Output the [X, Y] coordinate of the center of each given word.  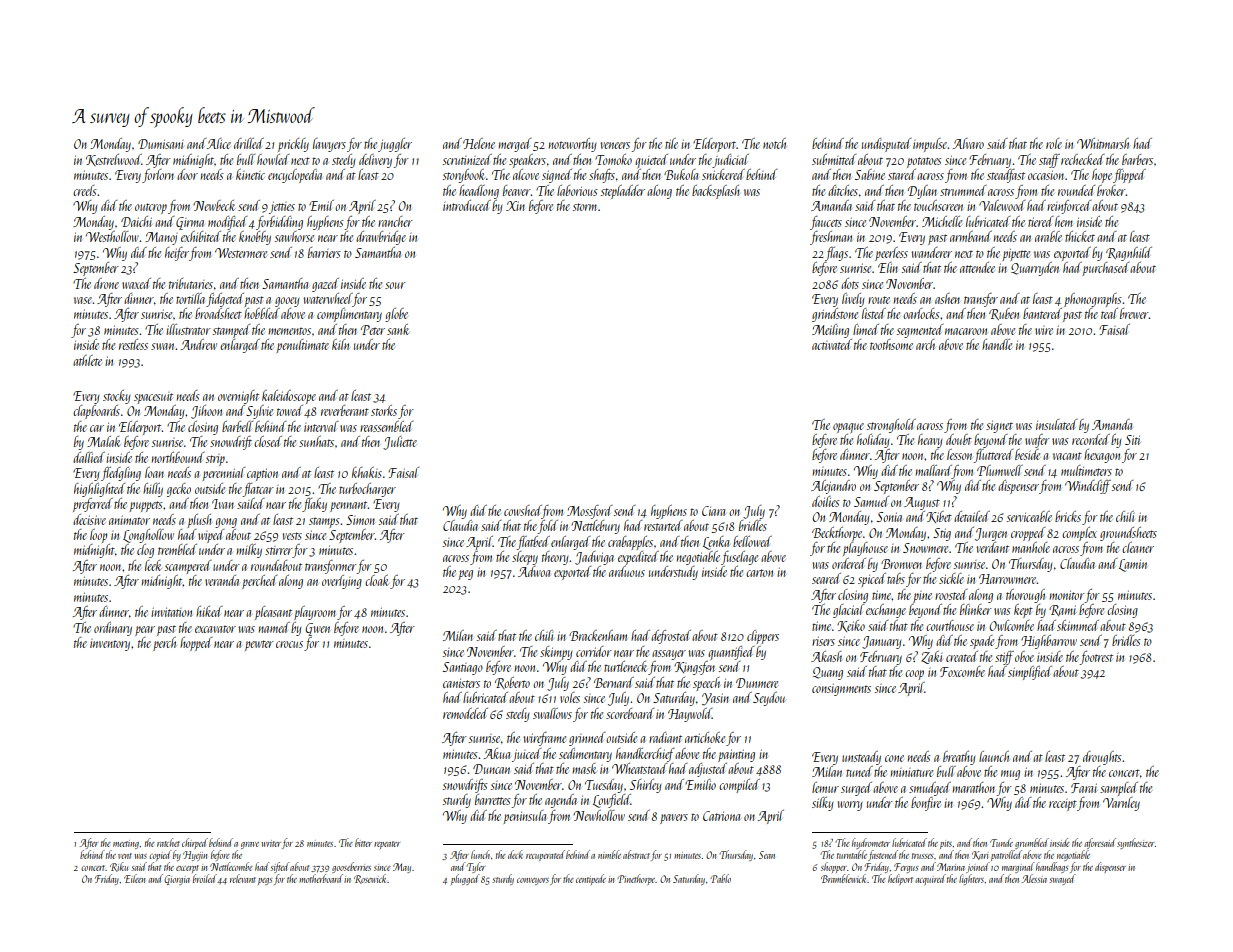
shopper [834, 867]
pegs [265, 881]
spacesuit [153, 398]
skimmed [1078, 625]
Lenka [716, 543]
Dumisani [160, 144]
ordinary [113, 629]
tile [671, 143]
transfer [981, 300]
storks [384, 410]
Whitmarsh [1103, 143]
